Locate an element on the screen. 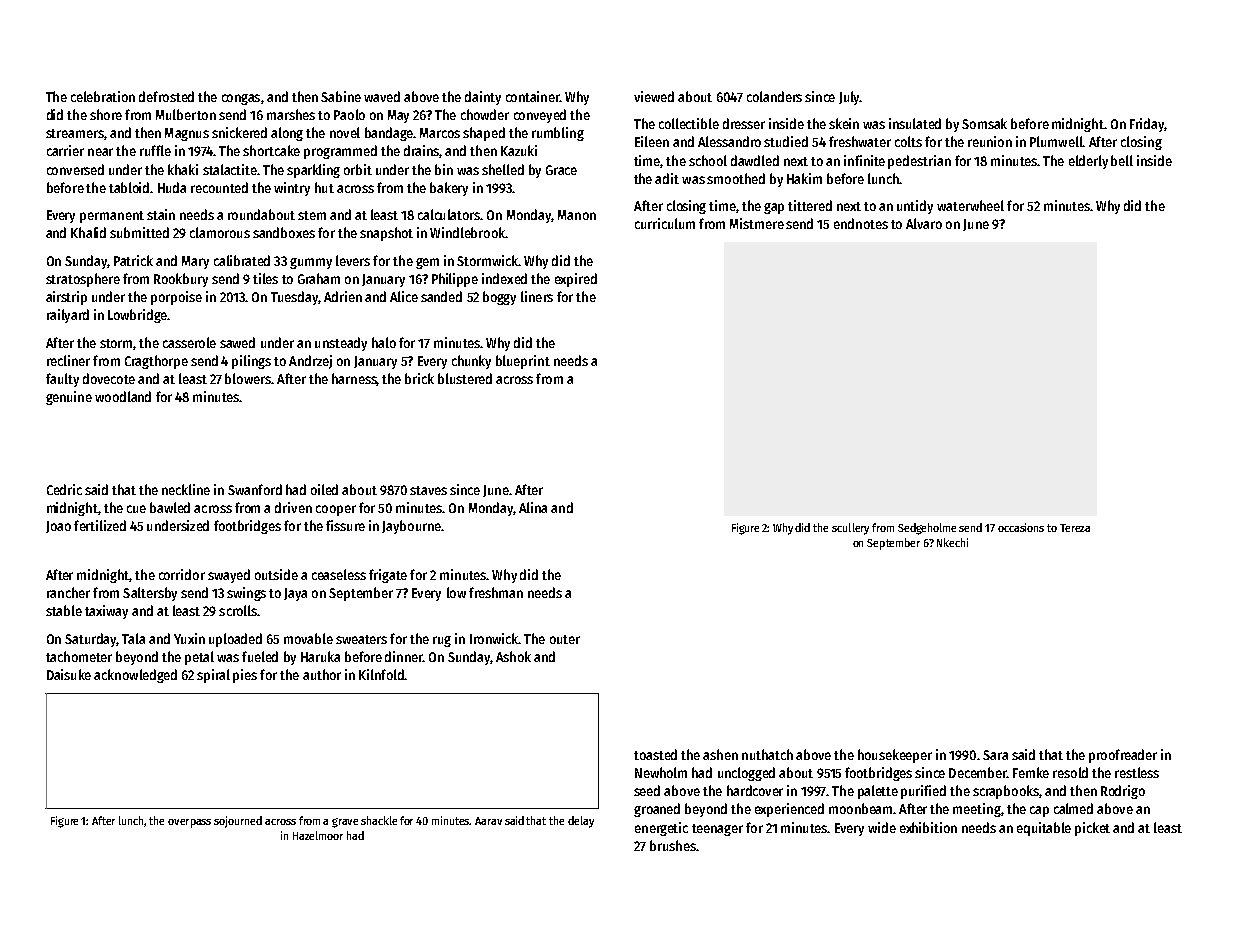 The image size is (1233, 952). chunky is located at coordinates (471, 362).
